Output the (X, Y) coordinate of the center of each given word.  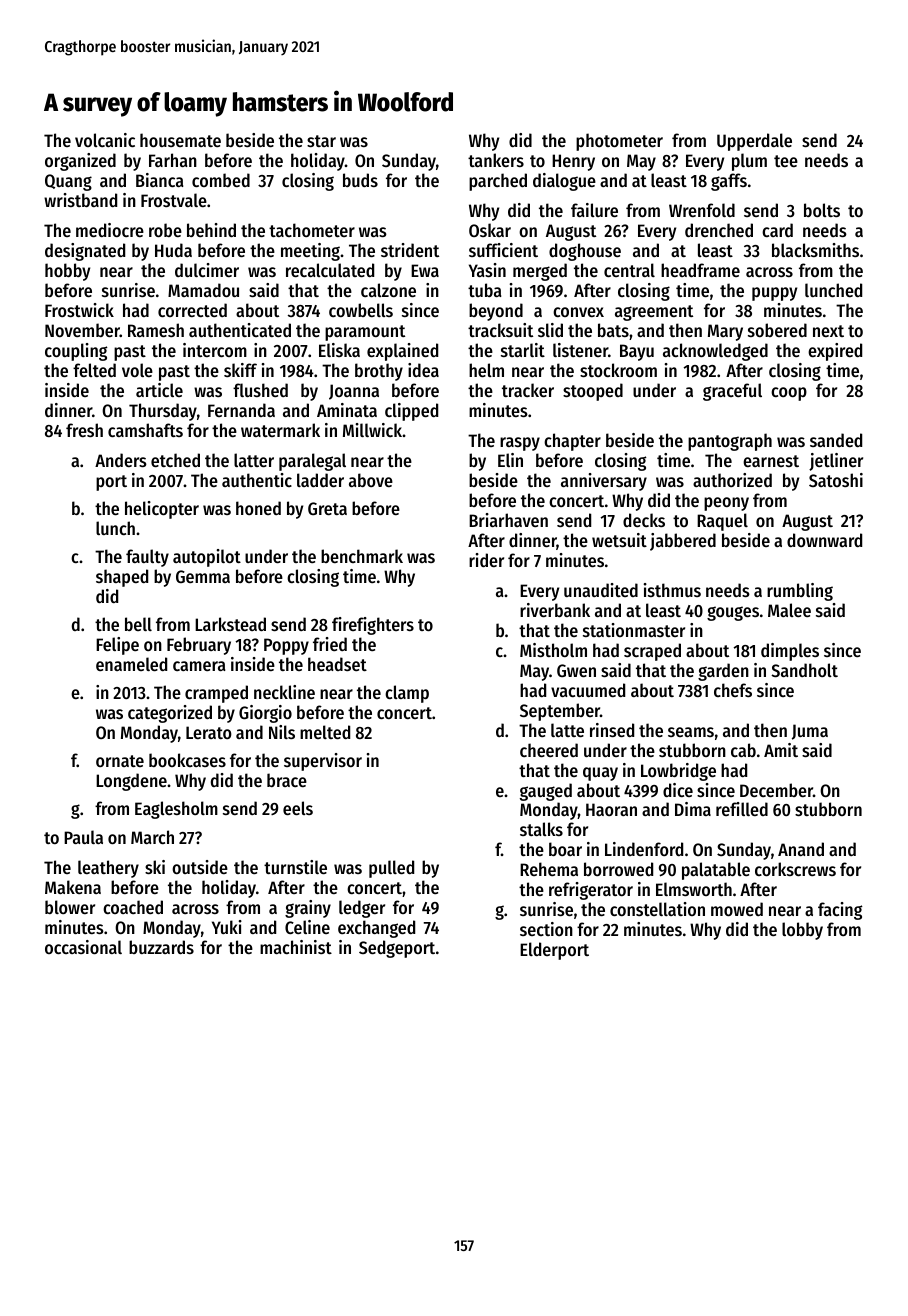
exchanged (376, 929)
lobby (802, 931)
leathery (108, 869)
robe (165, 230)
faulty (147, 558)
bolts (822, 210)
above (371, 480)
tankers (496, 160)
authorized (732, 480)
